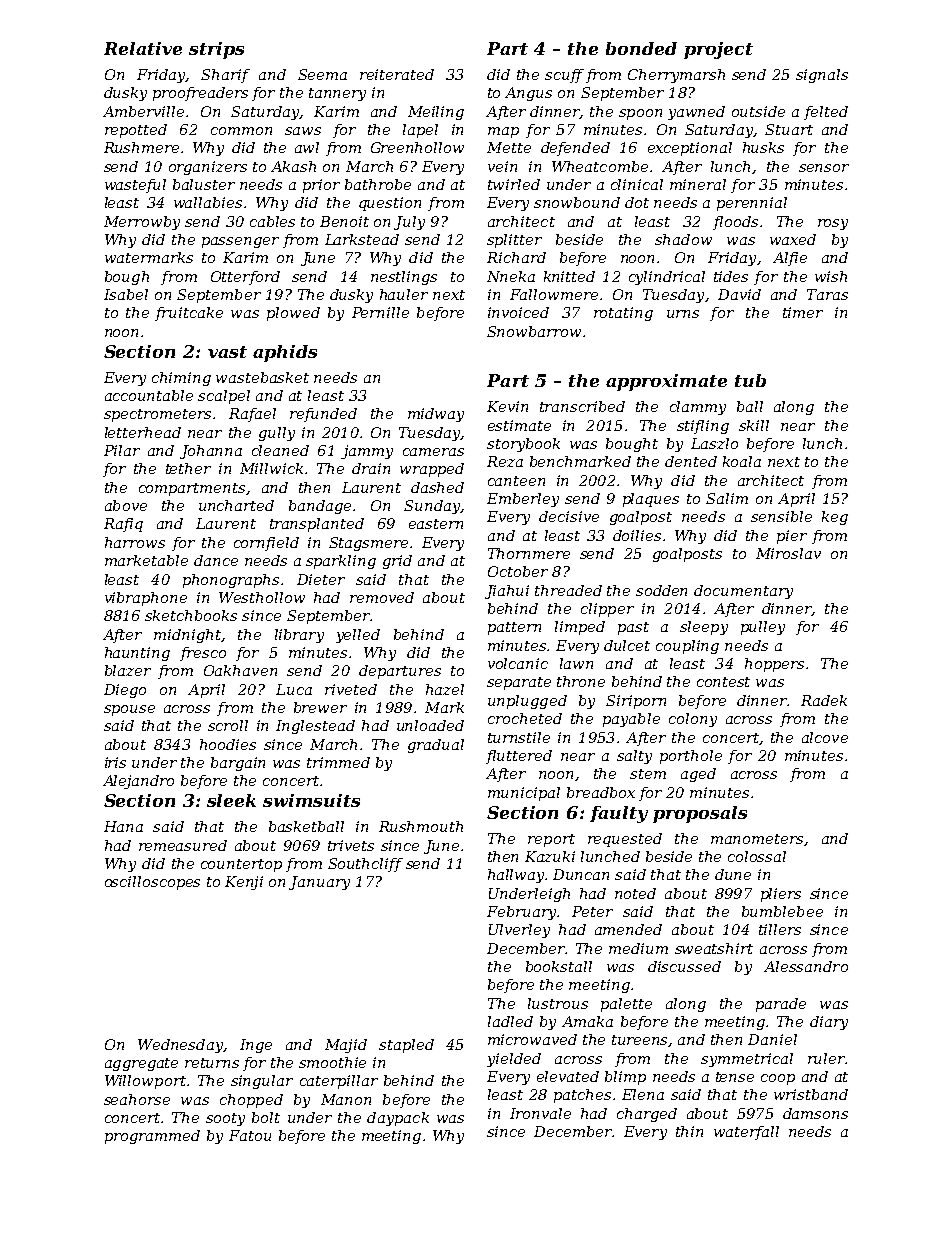  I want to click on midway, so click(436, 415).
